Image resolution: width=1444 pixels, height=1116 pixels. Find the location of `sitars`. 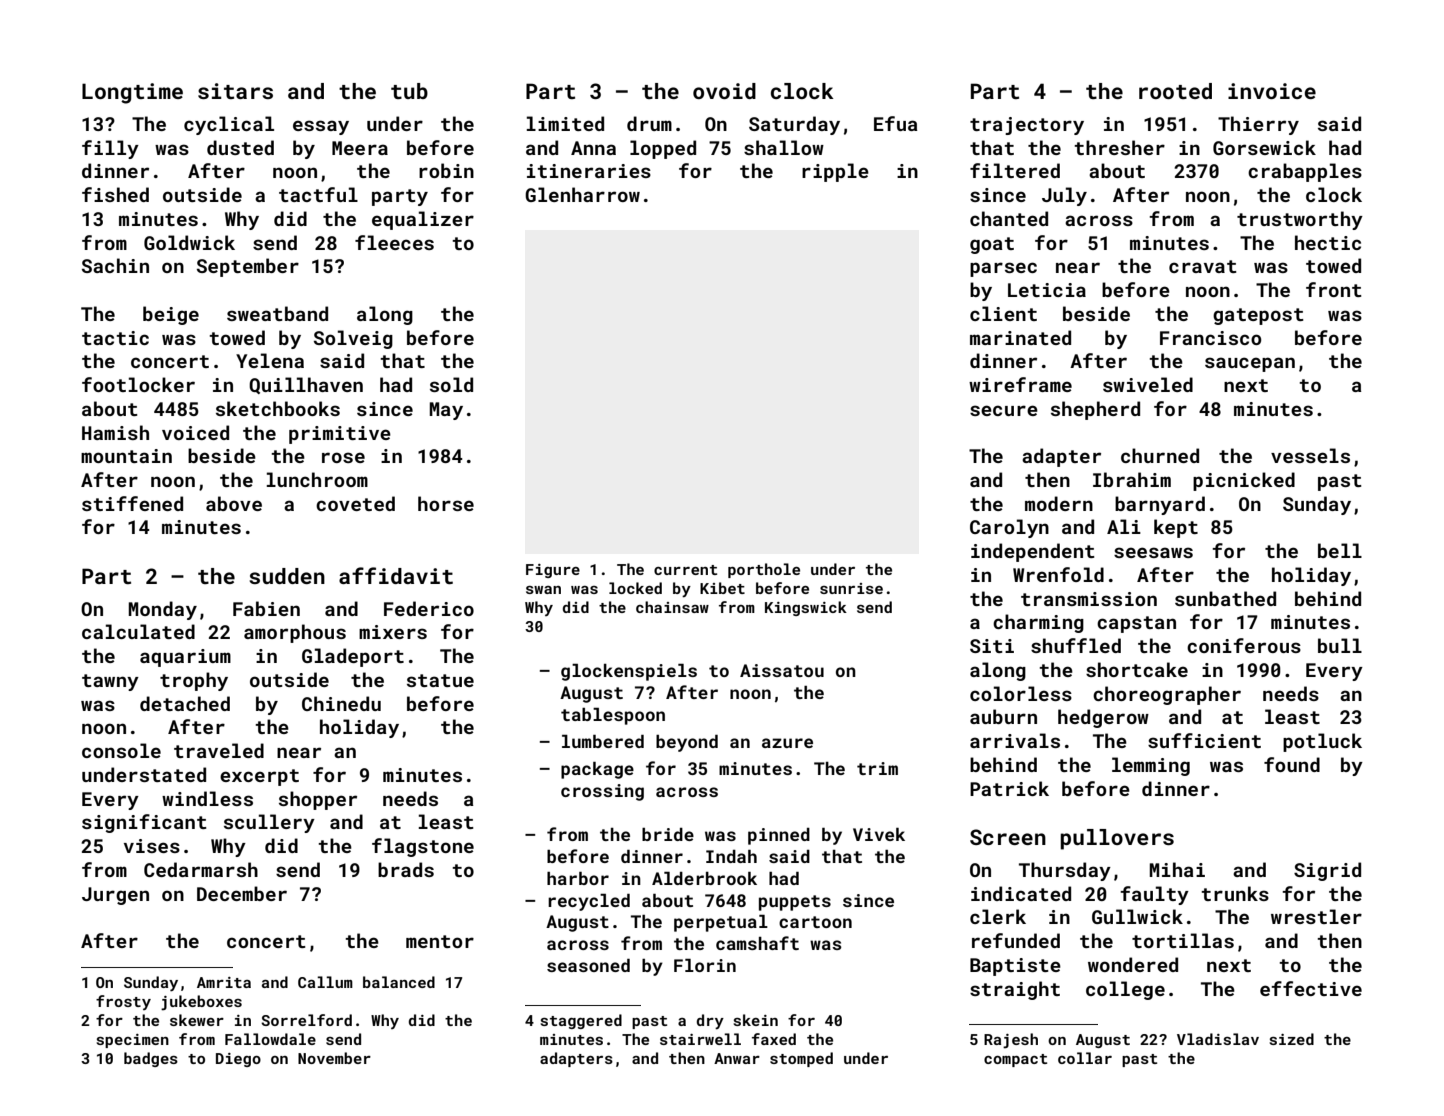

sitars is located at coordinates (235, 91).
